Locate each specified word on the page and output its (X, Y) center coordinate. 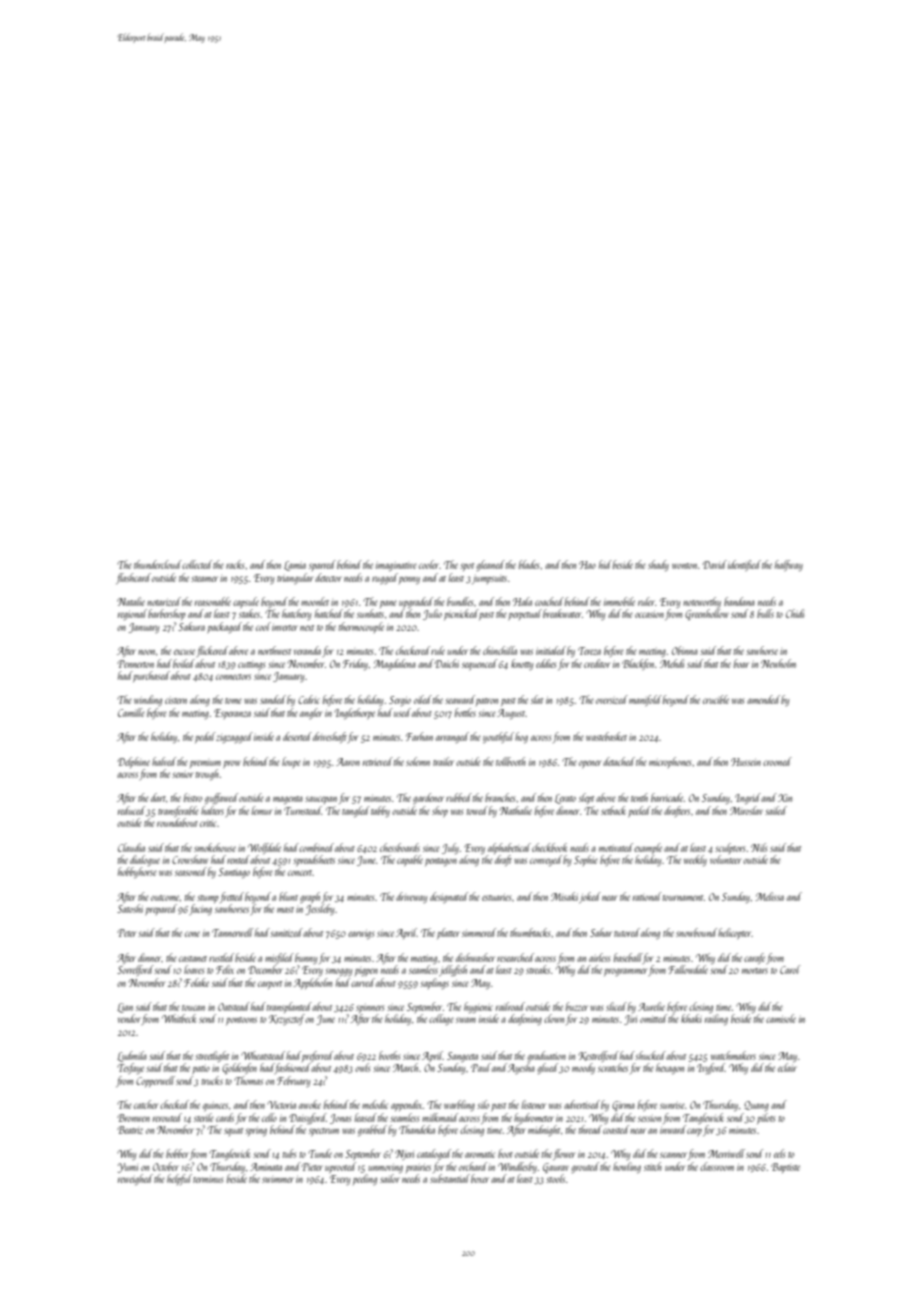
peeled (639, 811)
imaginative (396, 567)
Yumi (128, 1168)
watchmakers (733, 1055)
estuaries (496, 898)
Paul (481, 1067)
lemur (262, 810)
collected (197, 564)
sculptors (730, 848)
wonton (684, 566)
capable (410, 860)
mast (285, 910)
